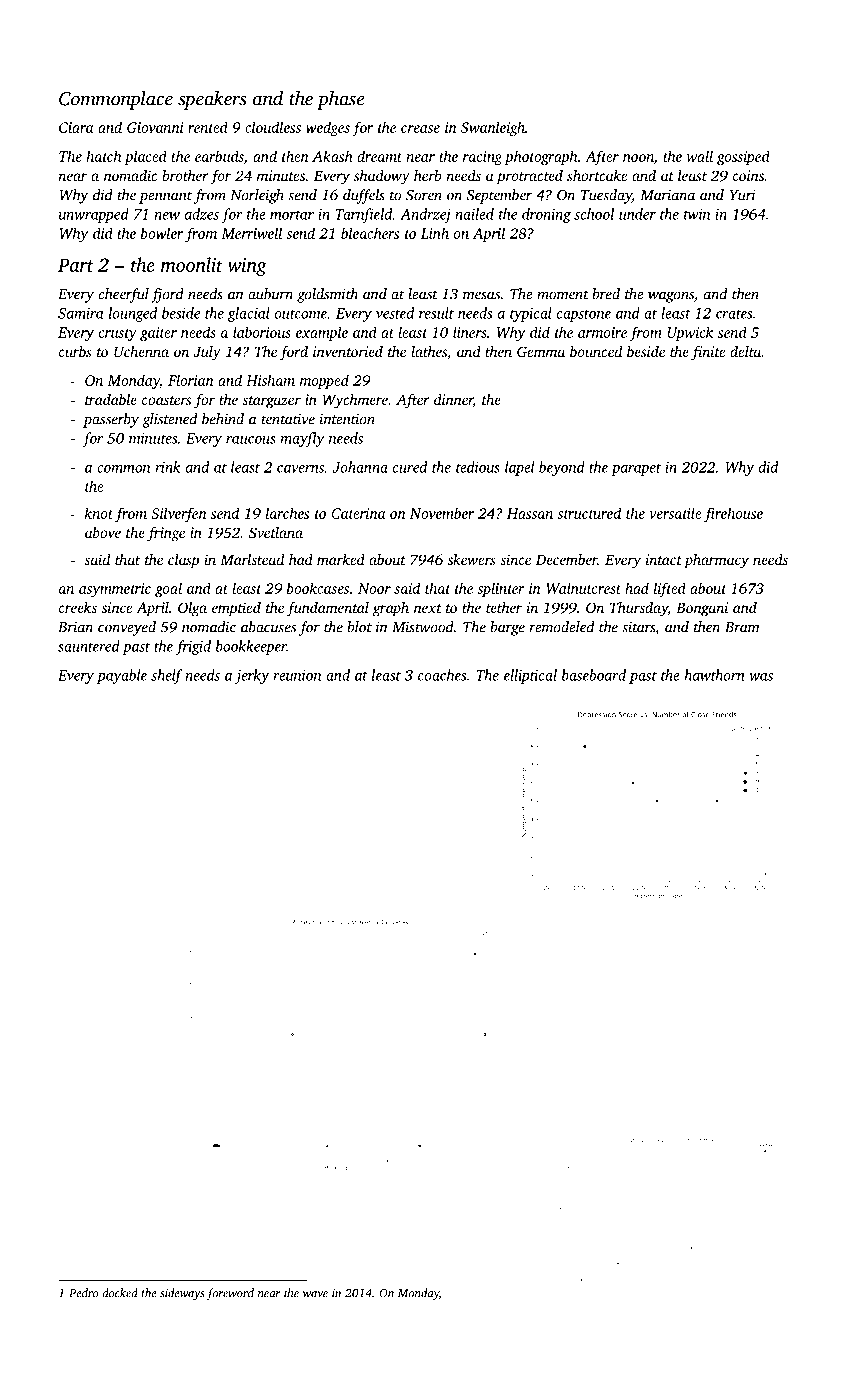 The width and height of the screenshot is (849, 1400). Describe the element at coordinates (212, 100) in the screenshot. I see `speakers` at that location.
